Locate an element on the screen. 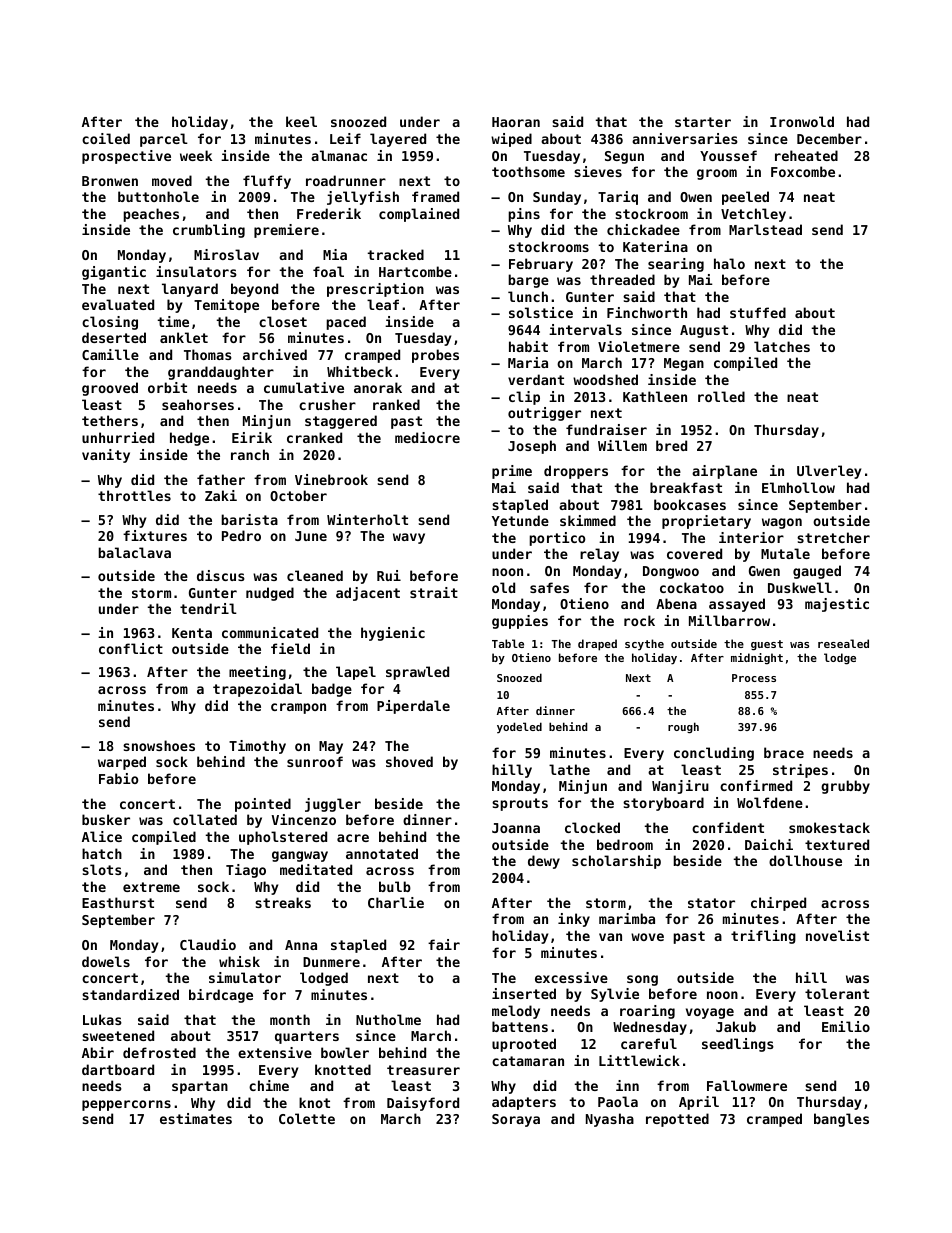  rolled is located at coordinates (721, 396).
